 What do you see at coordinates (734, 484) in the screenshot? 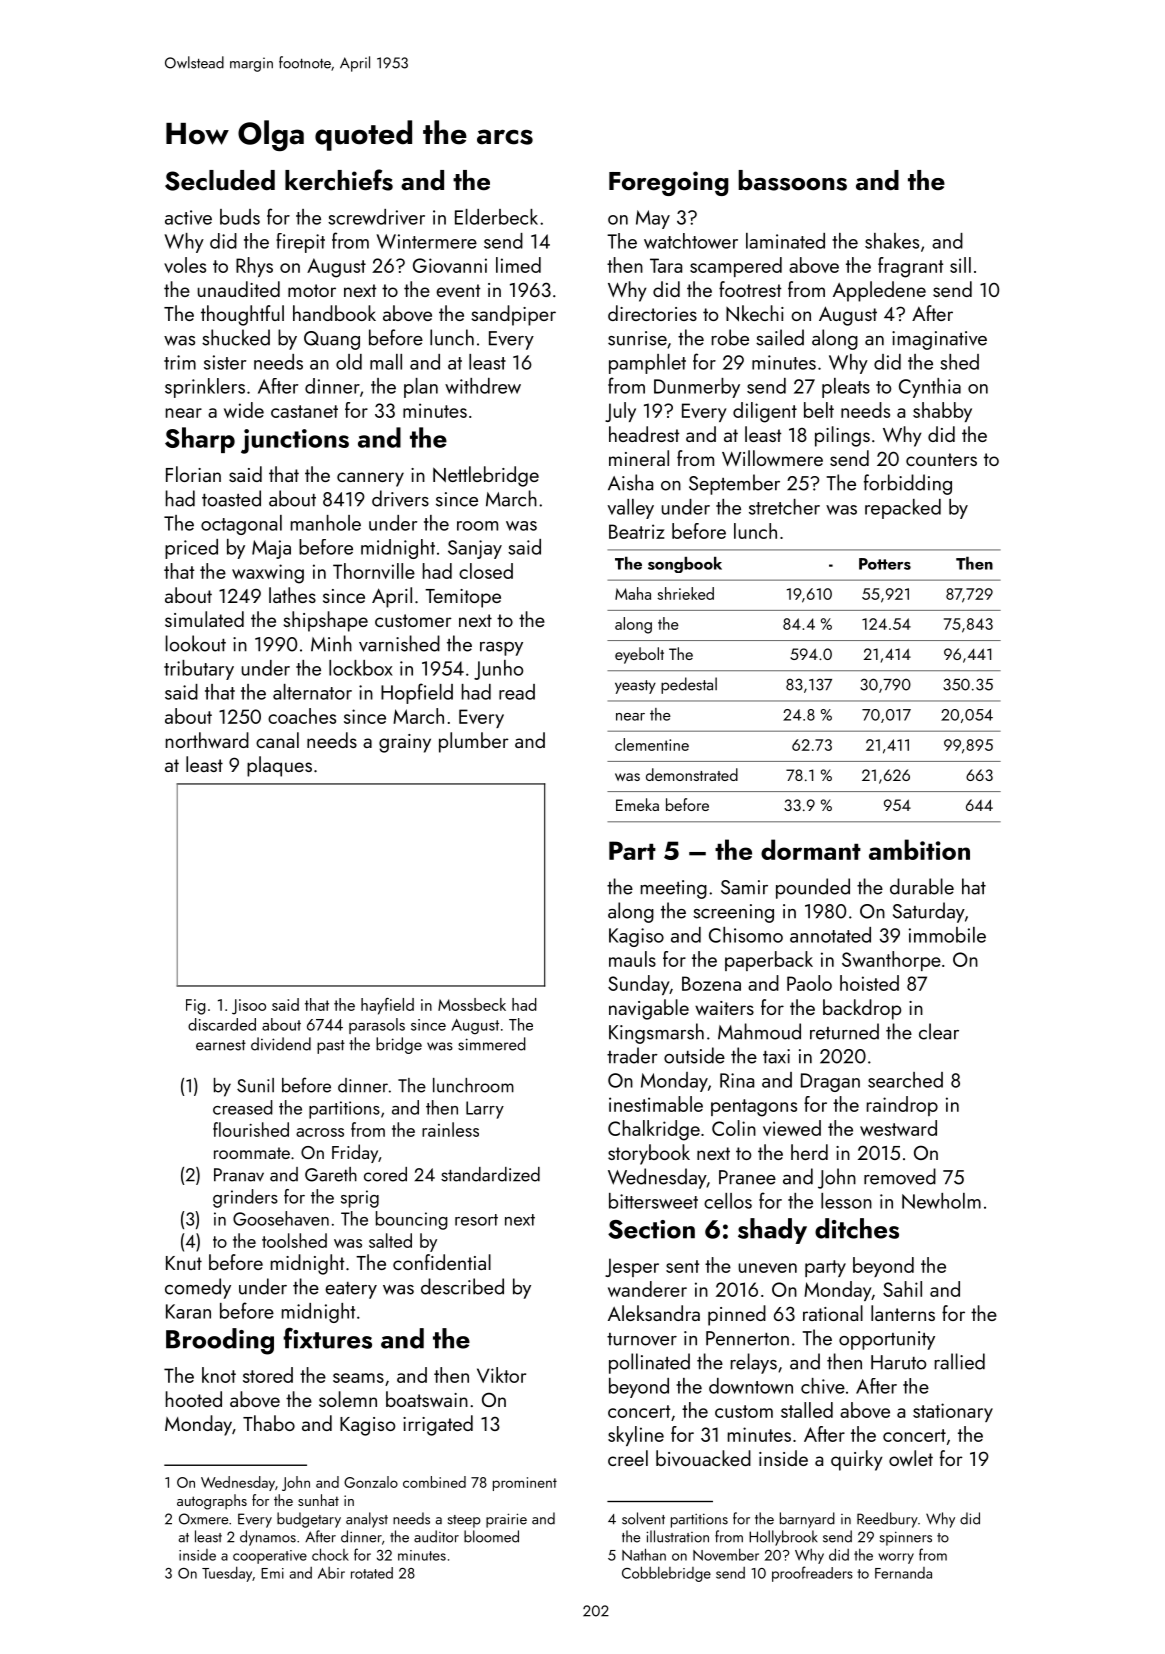
I see `September` at bounding box center [734, 484].
